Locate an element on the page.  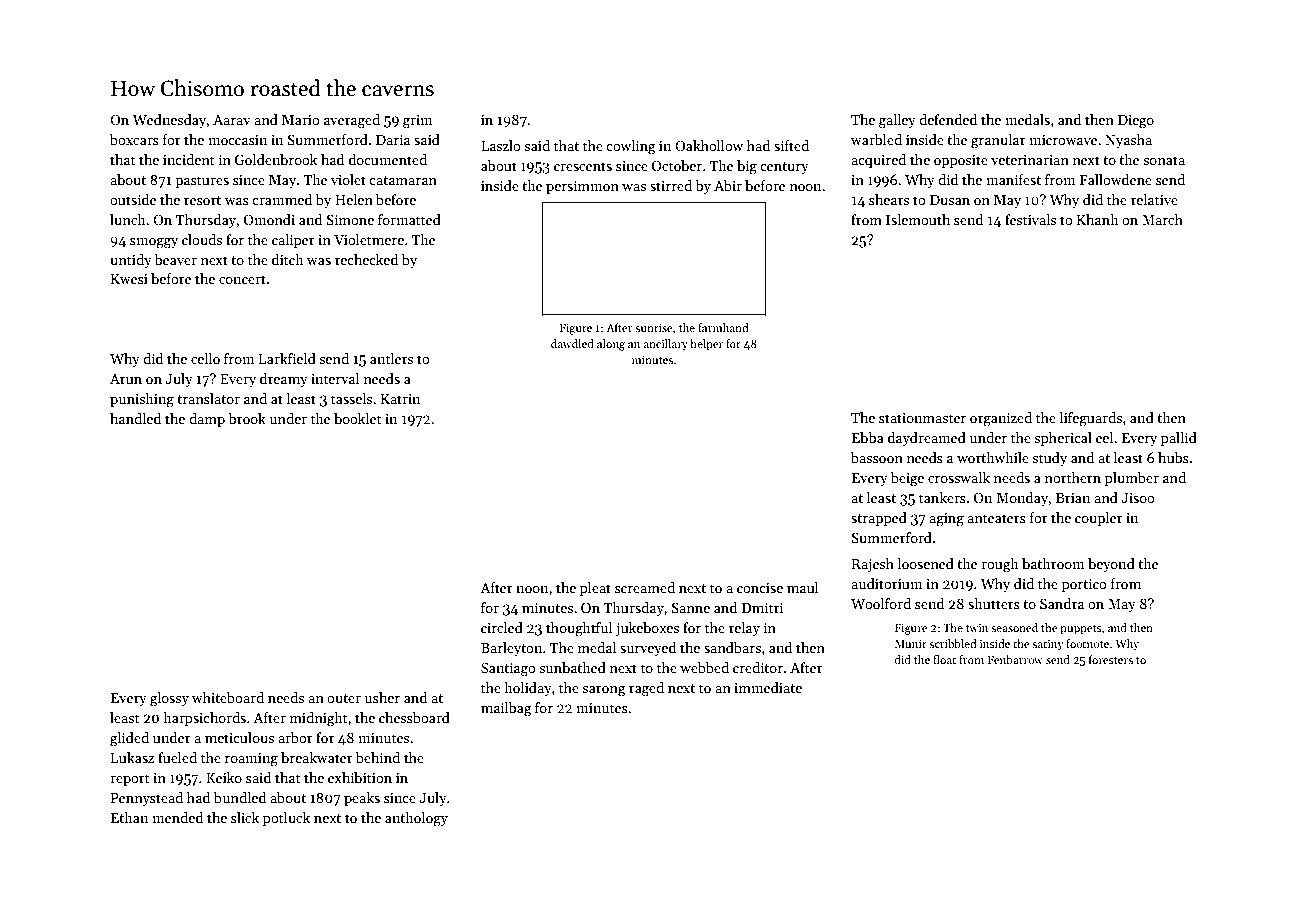
stationmaster is located at coordinates (922, 418).
